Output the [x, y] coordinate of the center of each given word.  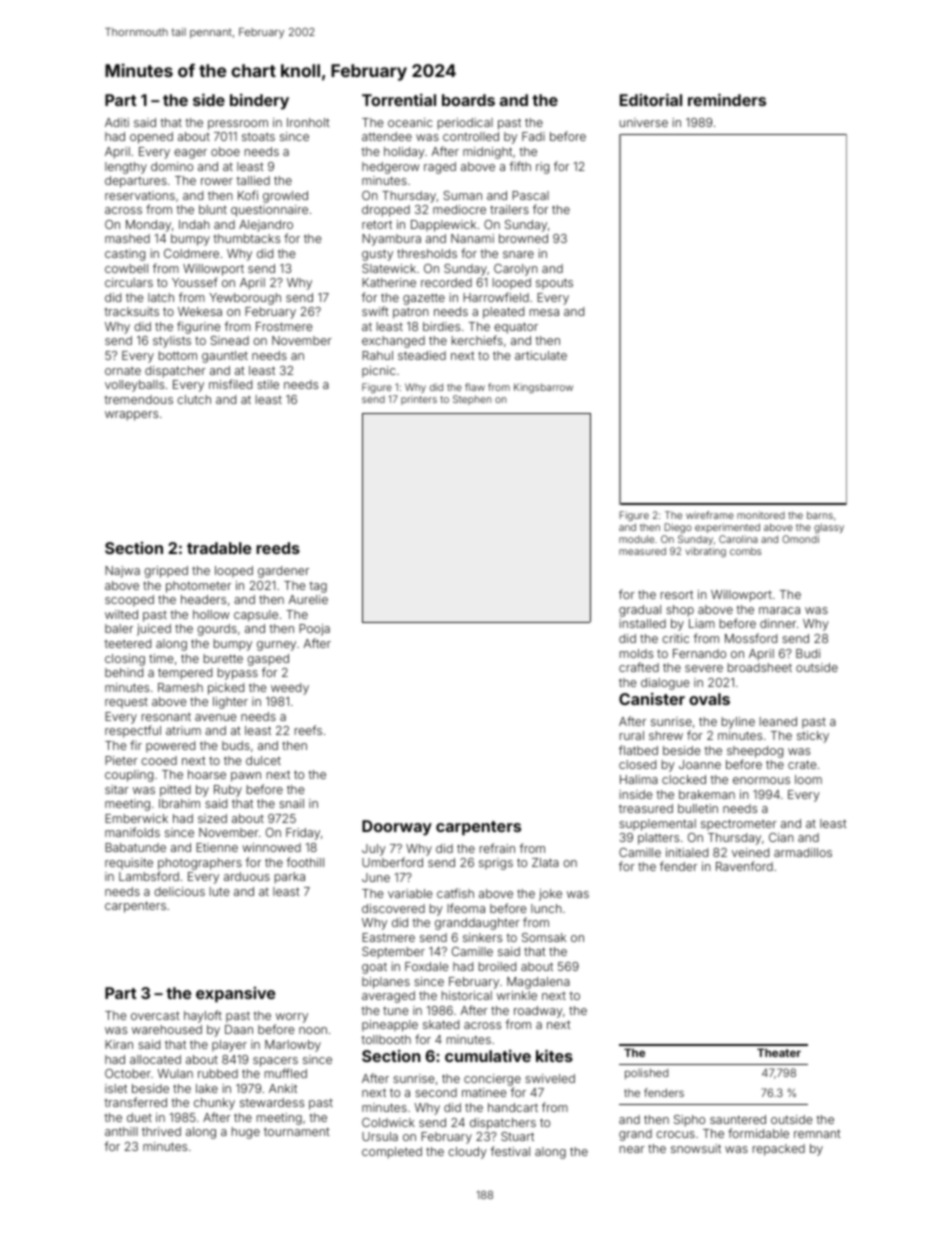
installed [642, 623]
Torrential [399, 99]
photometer [198, 587]
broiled [497, 966]
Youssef [195, 282]
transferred [135, 1102]
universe [644, 122]
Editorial [651, 99]
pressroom [238, 125]
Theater [779, 1052]
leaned [778, 721]
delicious [179, 891]
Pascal [530, 195]
